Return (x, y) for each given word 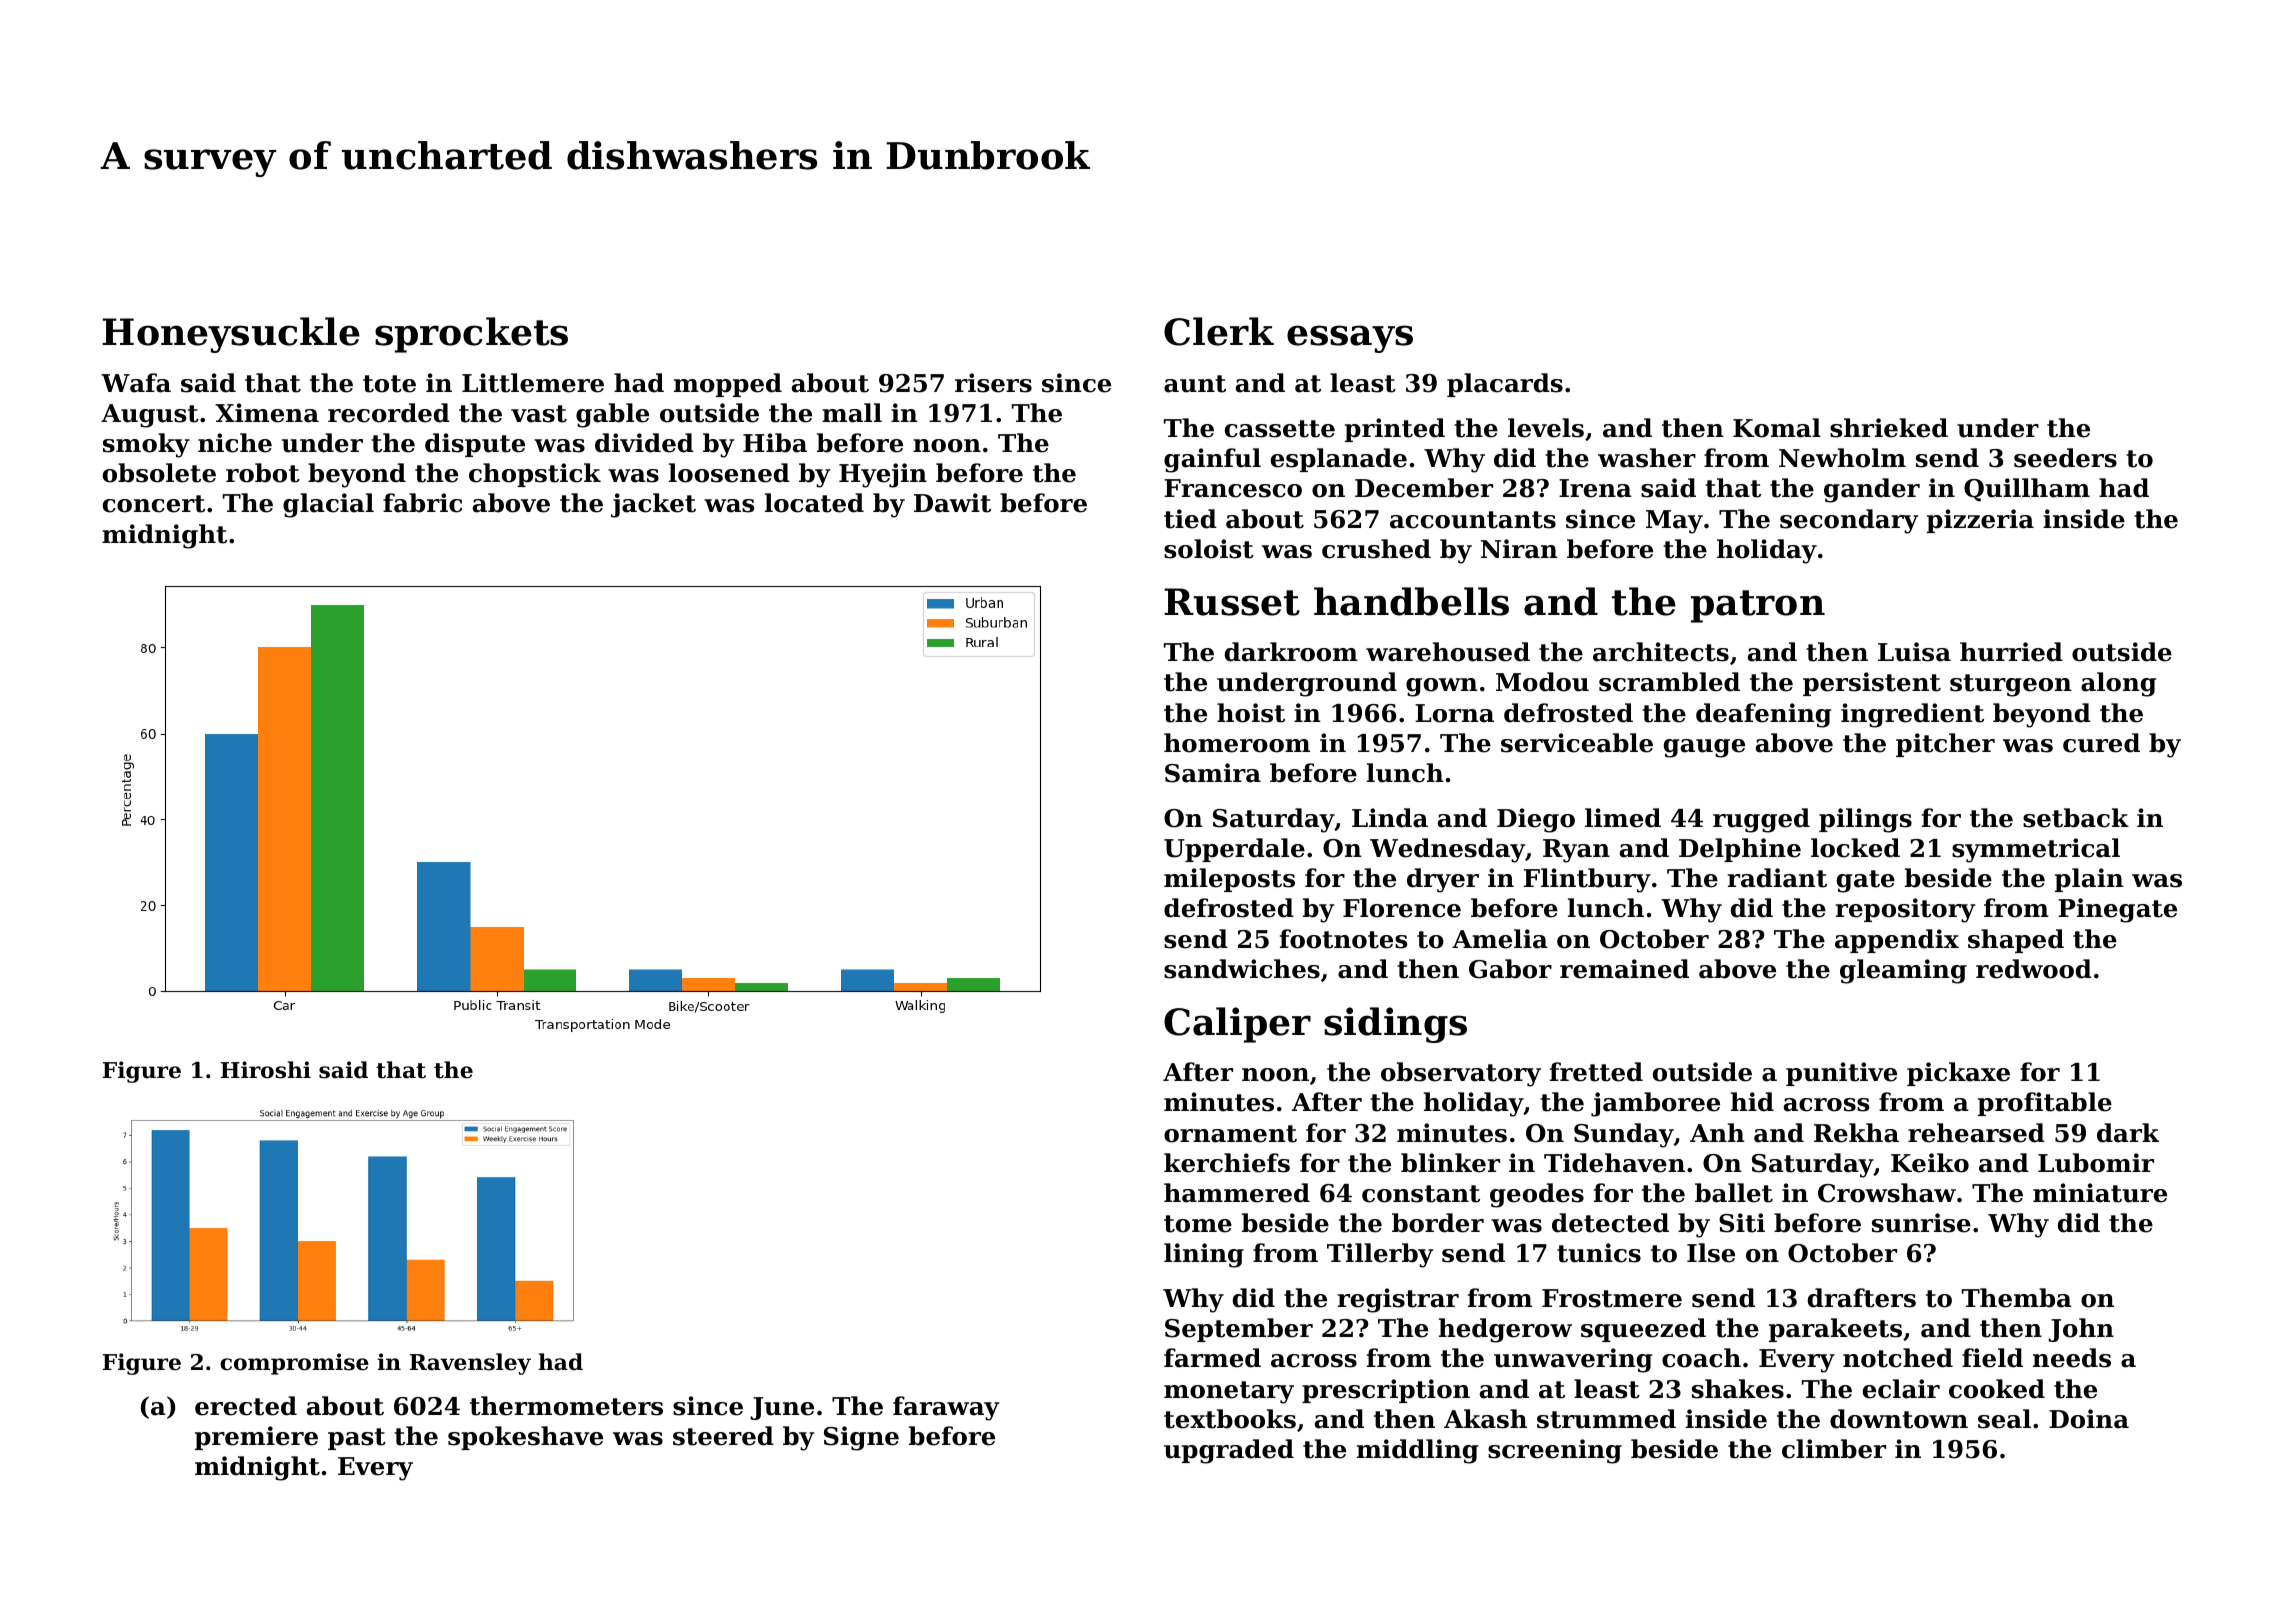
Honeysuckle (231, 335)
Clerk (1219, 331)
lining (1204, 1255)
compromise (294, 1364)
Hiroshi (266, 1070)
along (2118, 684)
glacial (328, 505)
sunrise (1921, 1223)
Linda (1390, 818)
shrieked (1889, 428)
